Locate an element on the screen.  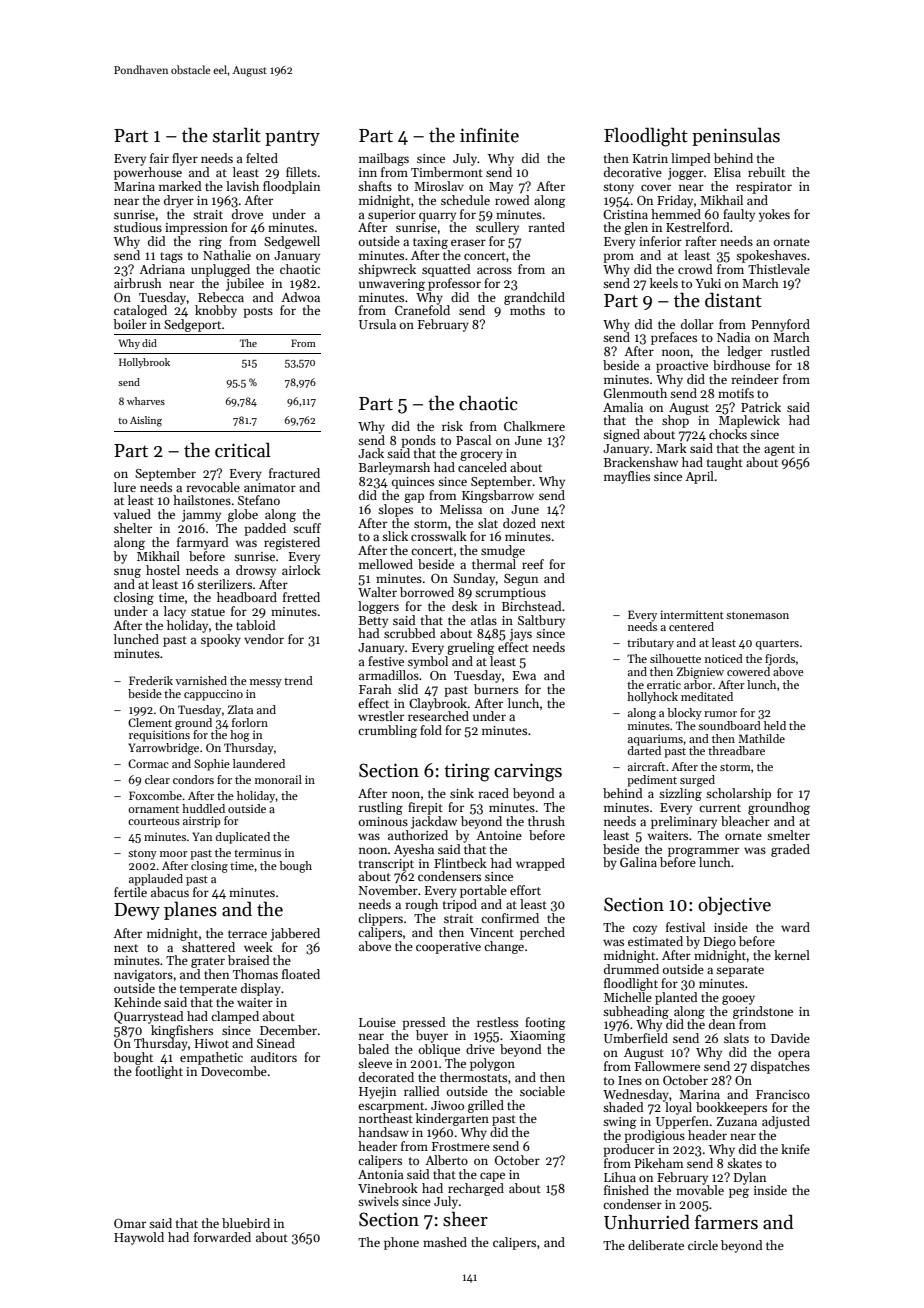
fjords is located at coordinates (780, 660).
